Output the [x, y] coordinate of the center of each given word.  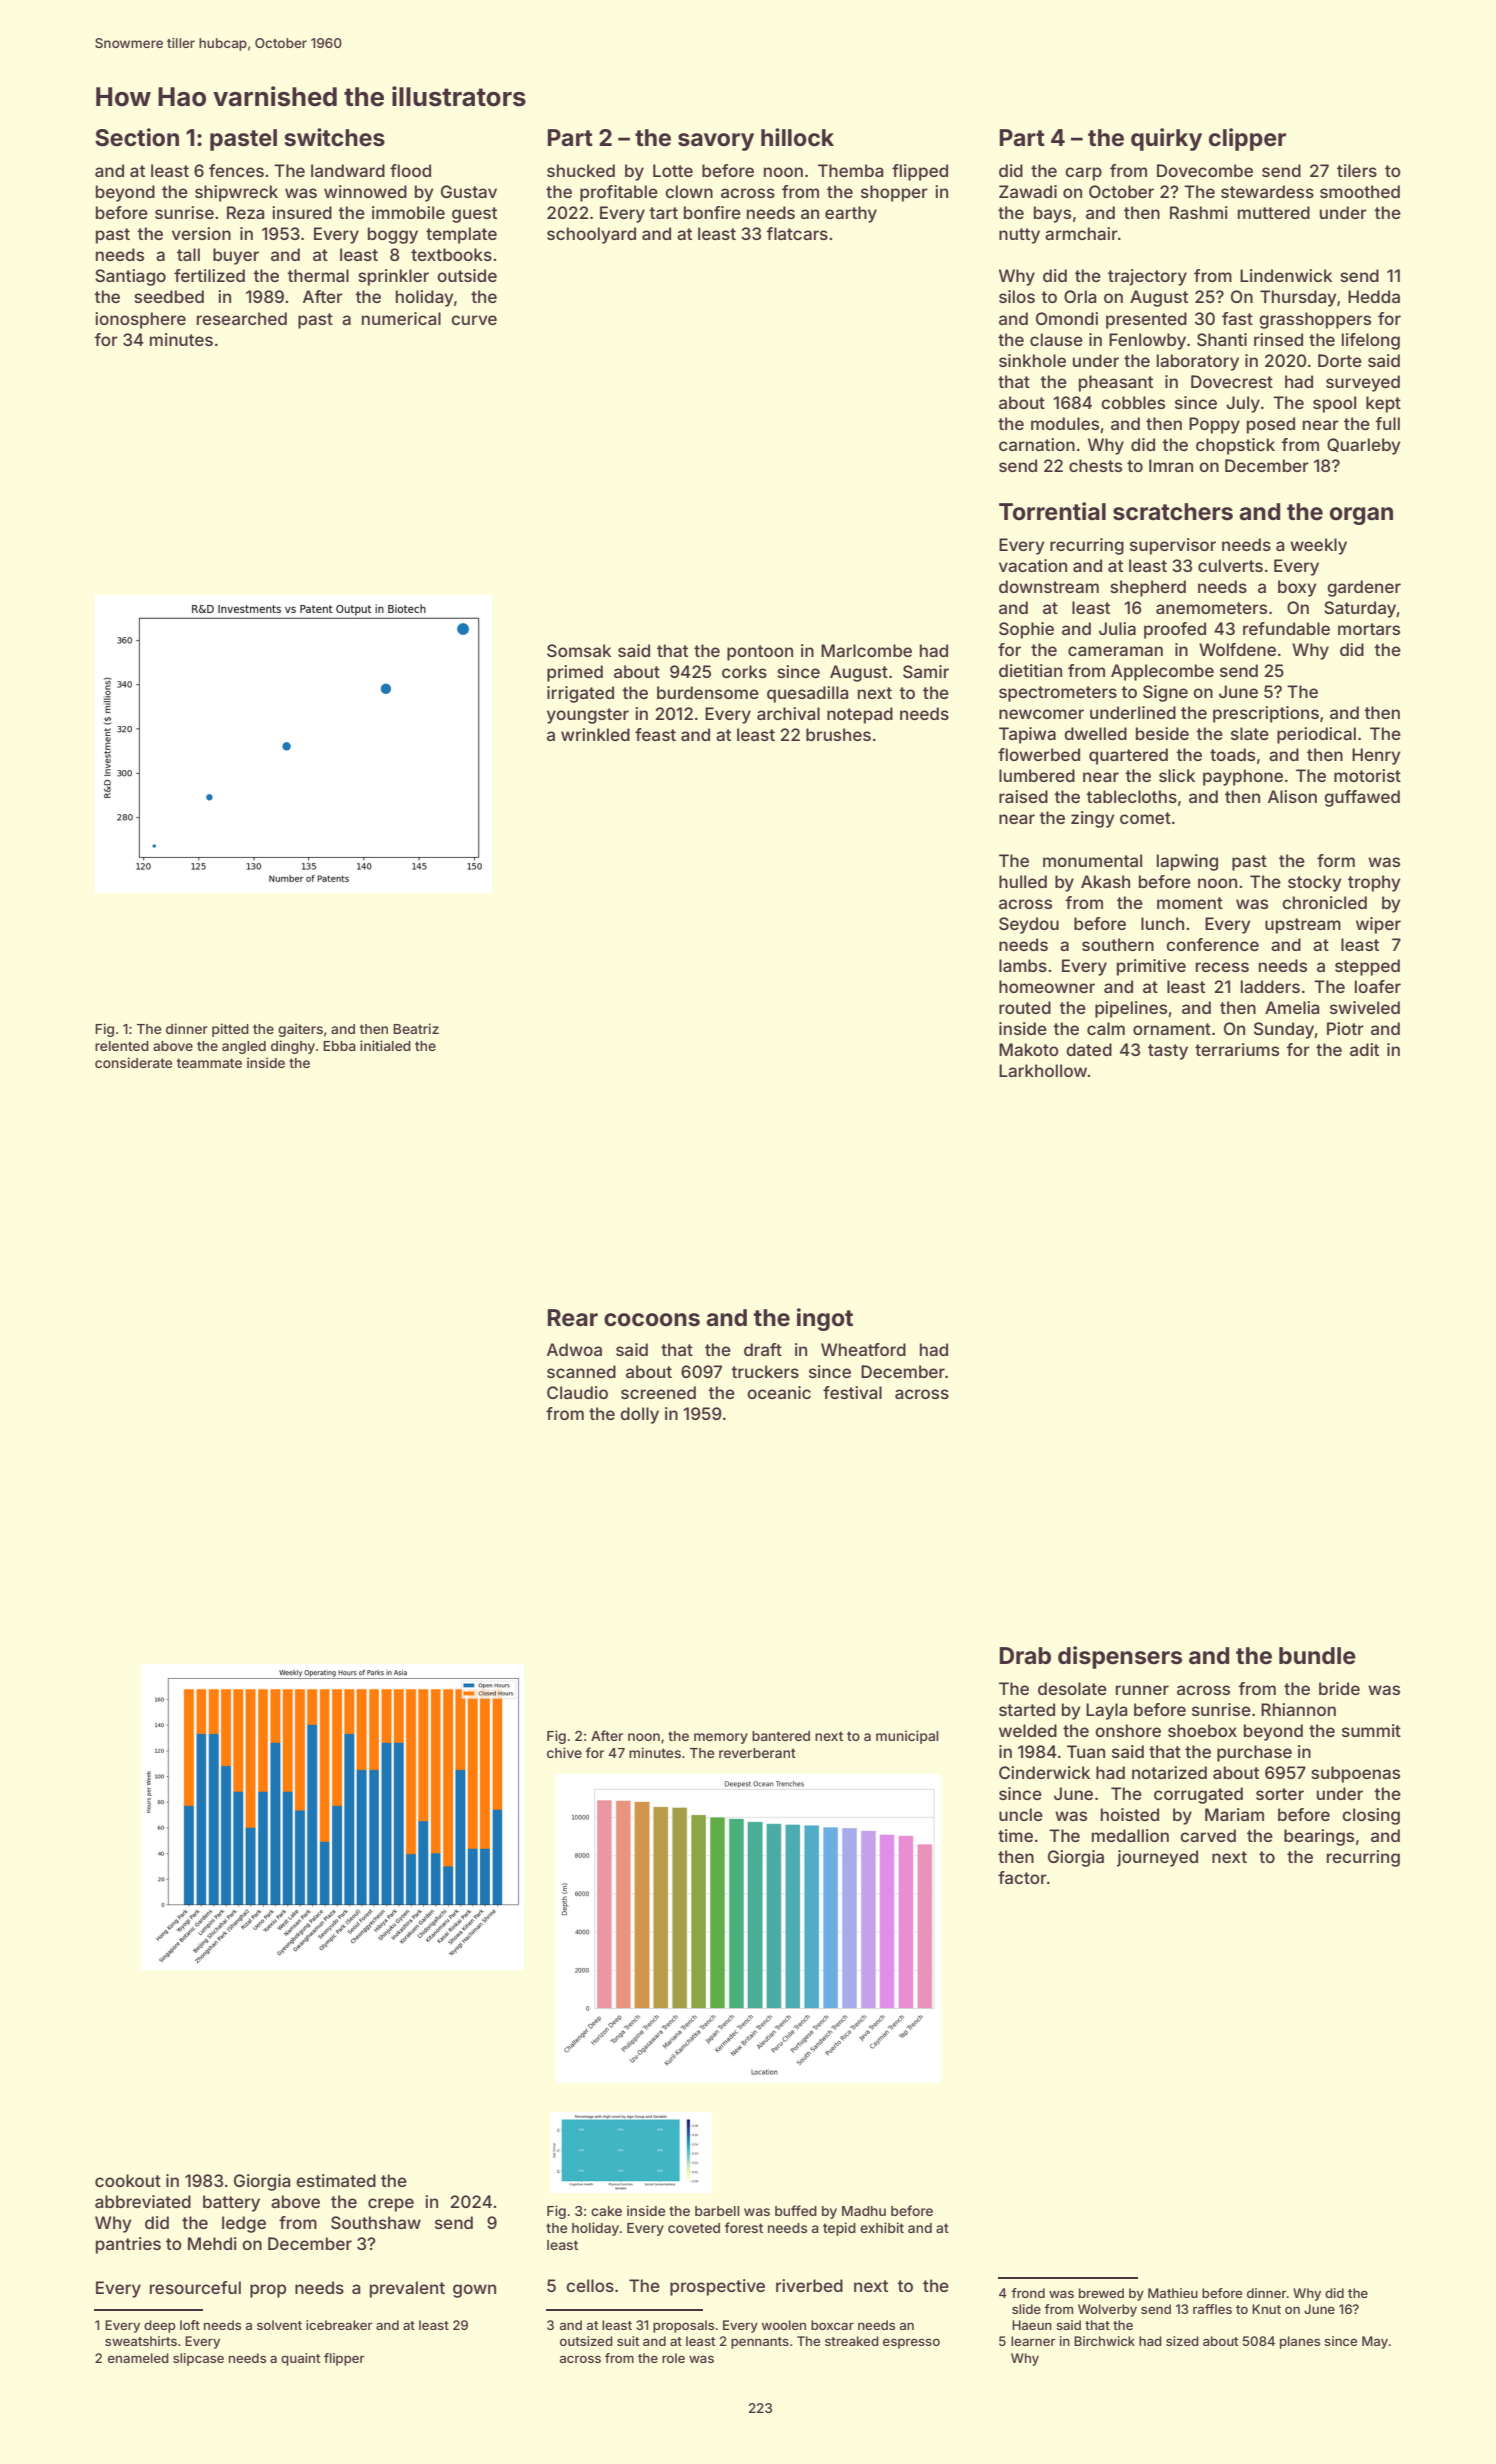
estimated [336, 2180]
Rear [572, 1318]
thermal [318, 275]
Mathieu [1173, 2293]
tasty [1168, 1052]
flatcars [797, 233]
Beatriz [416, 1028]
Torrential [1052, 511]
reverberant [757, 1753]
